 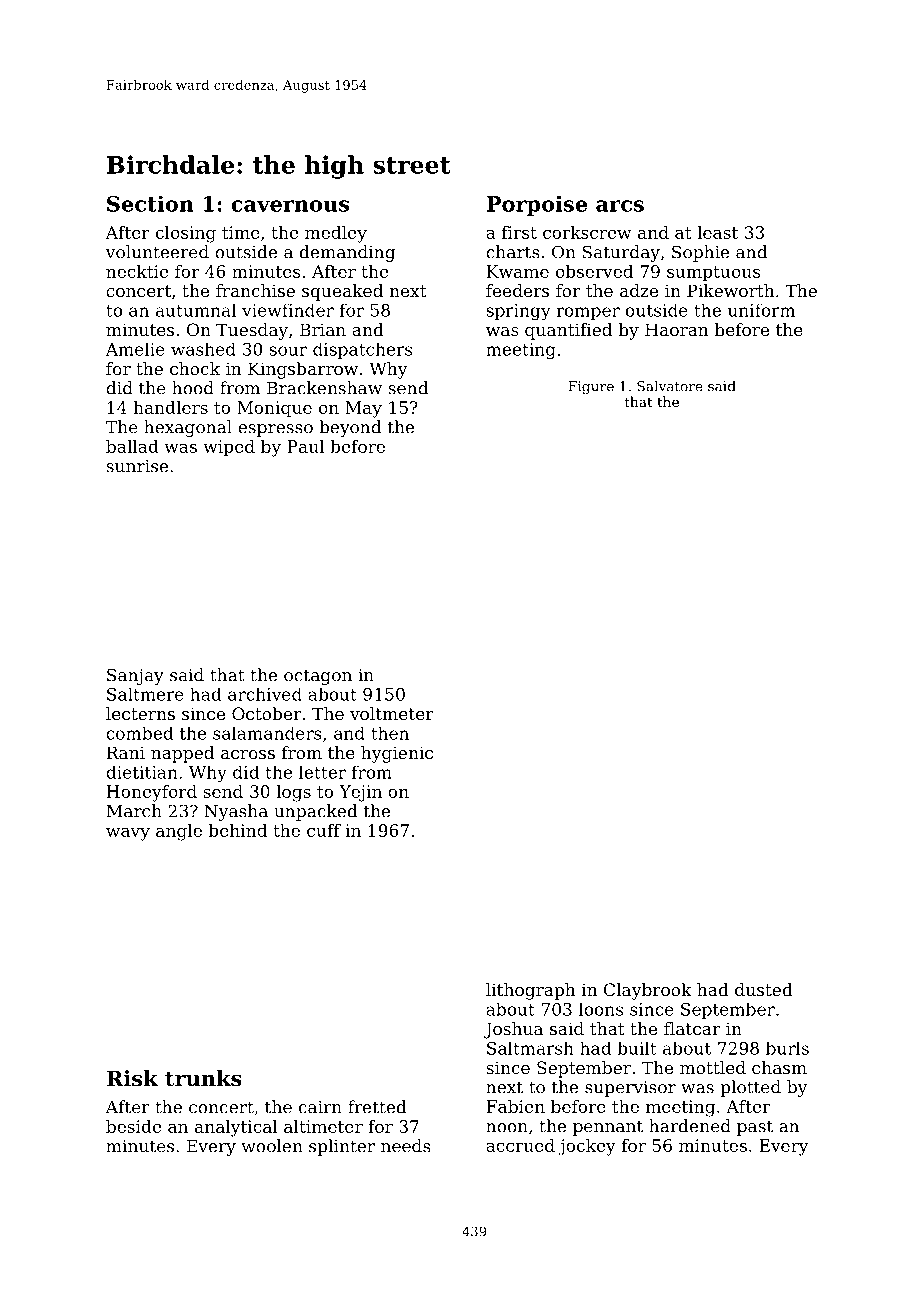 I want to click on analytical, so click(x=236, y=1128).
